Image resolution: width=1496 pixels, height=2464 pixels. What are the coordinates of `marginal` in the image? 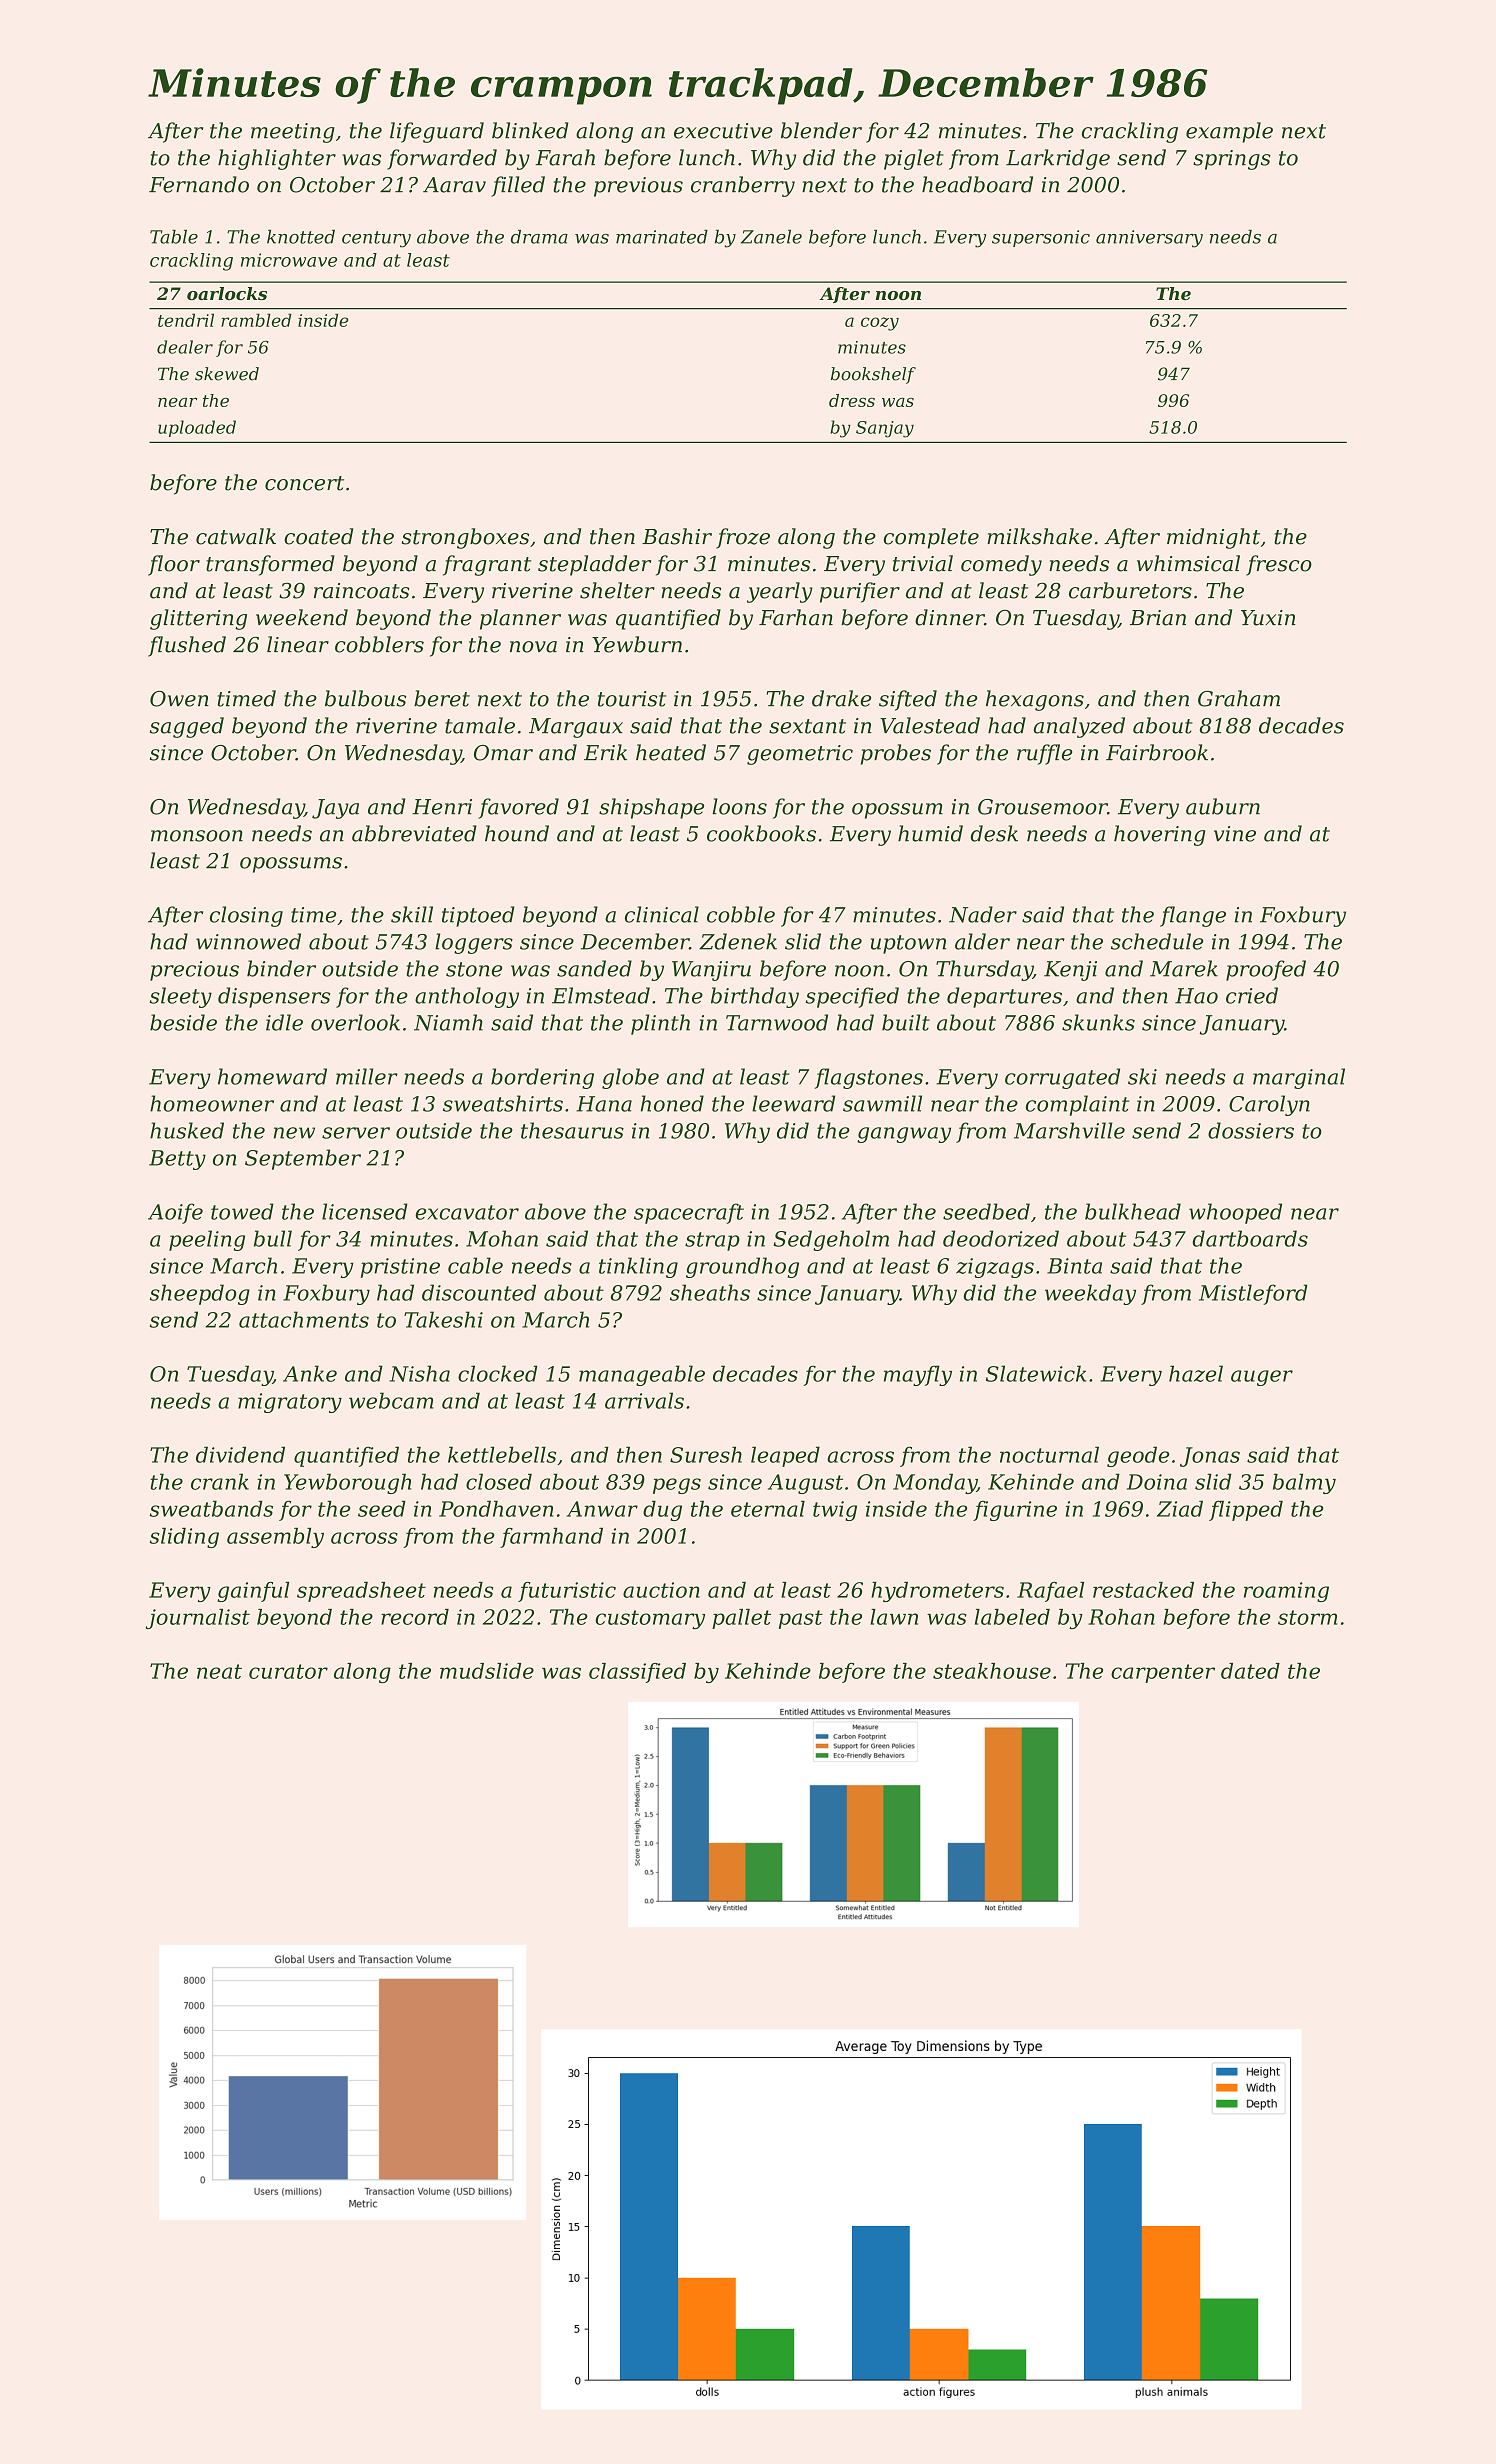 It's located at (1299, 1078).
